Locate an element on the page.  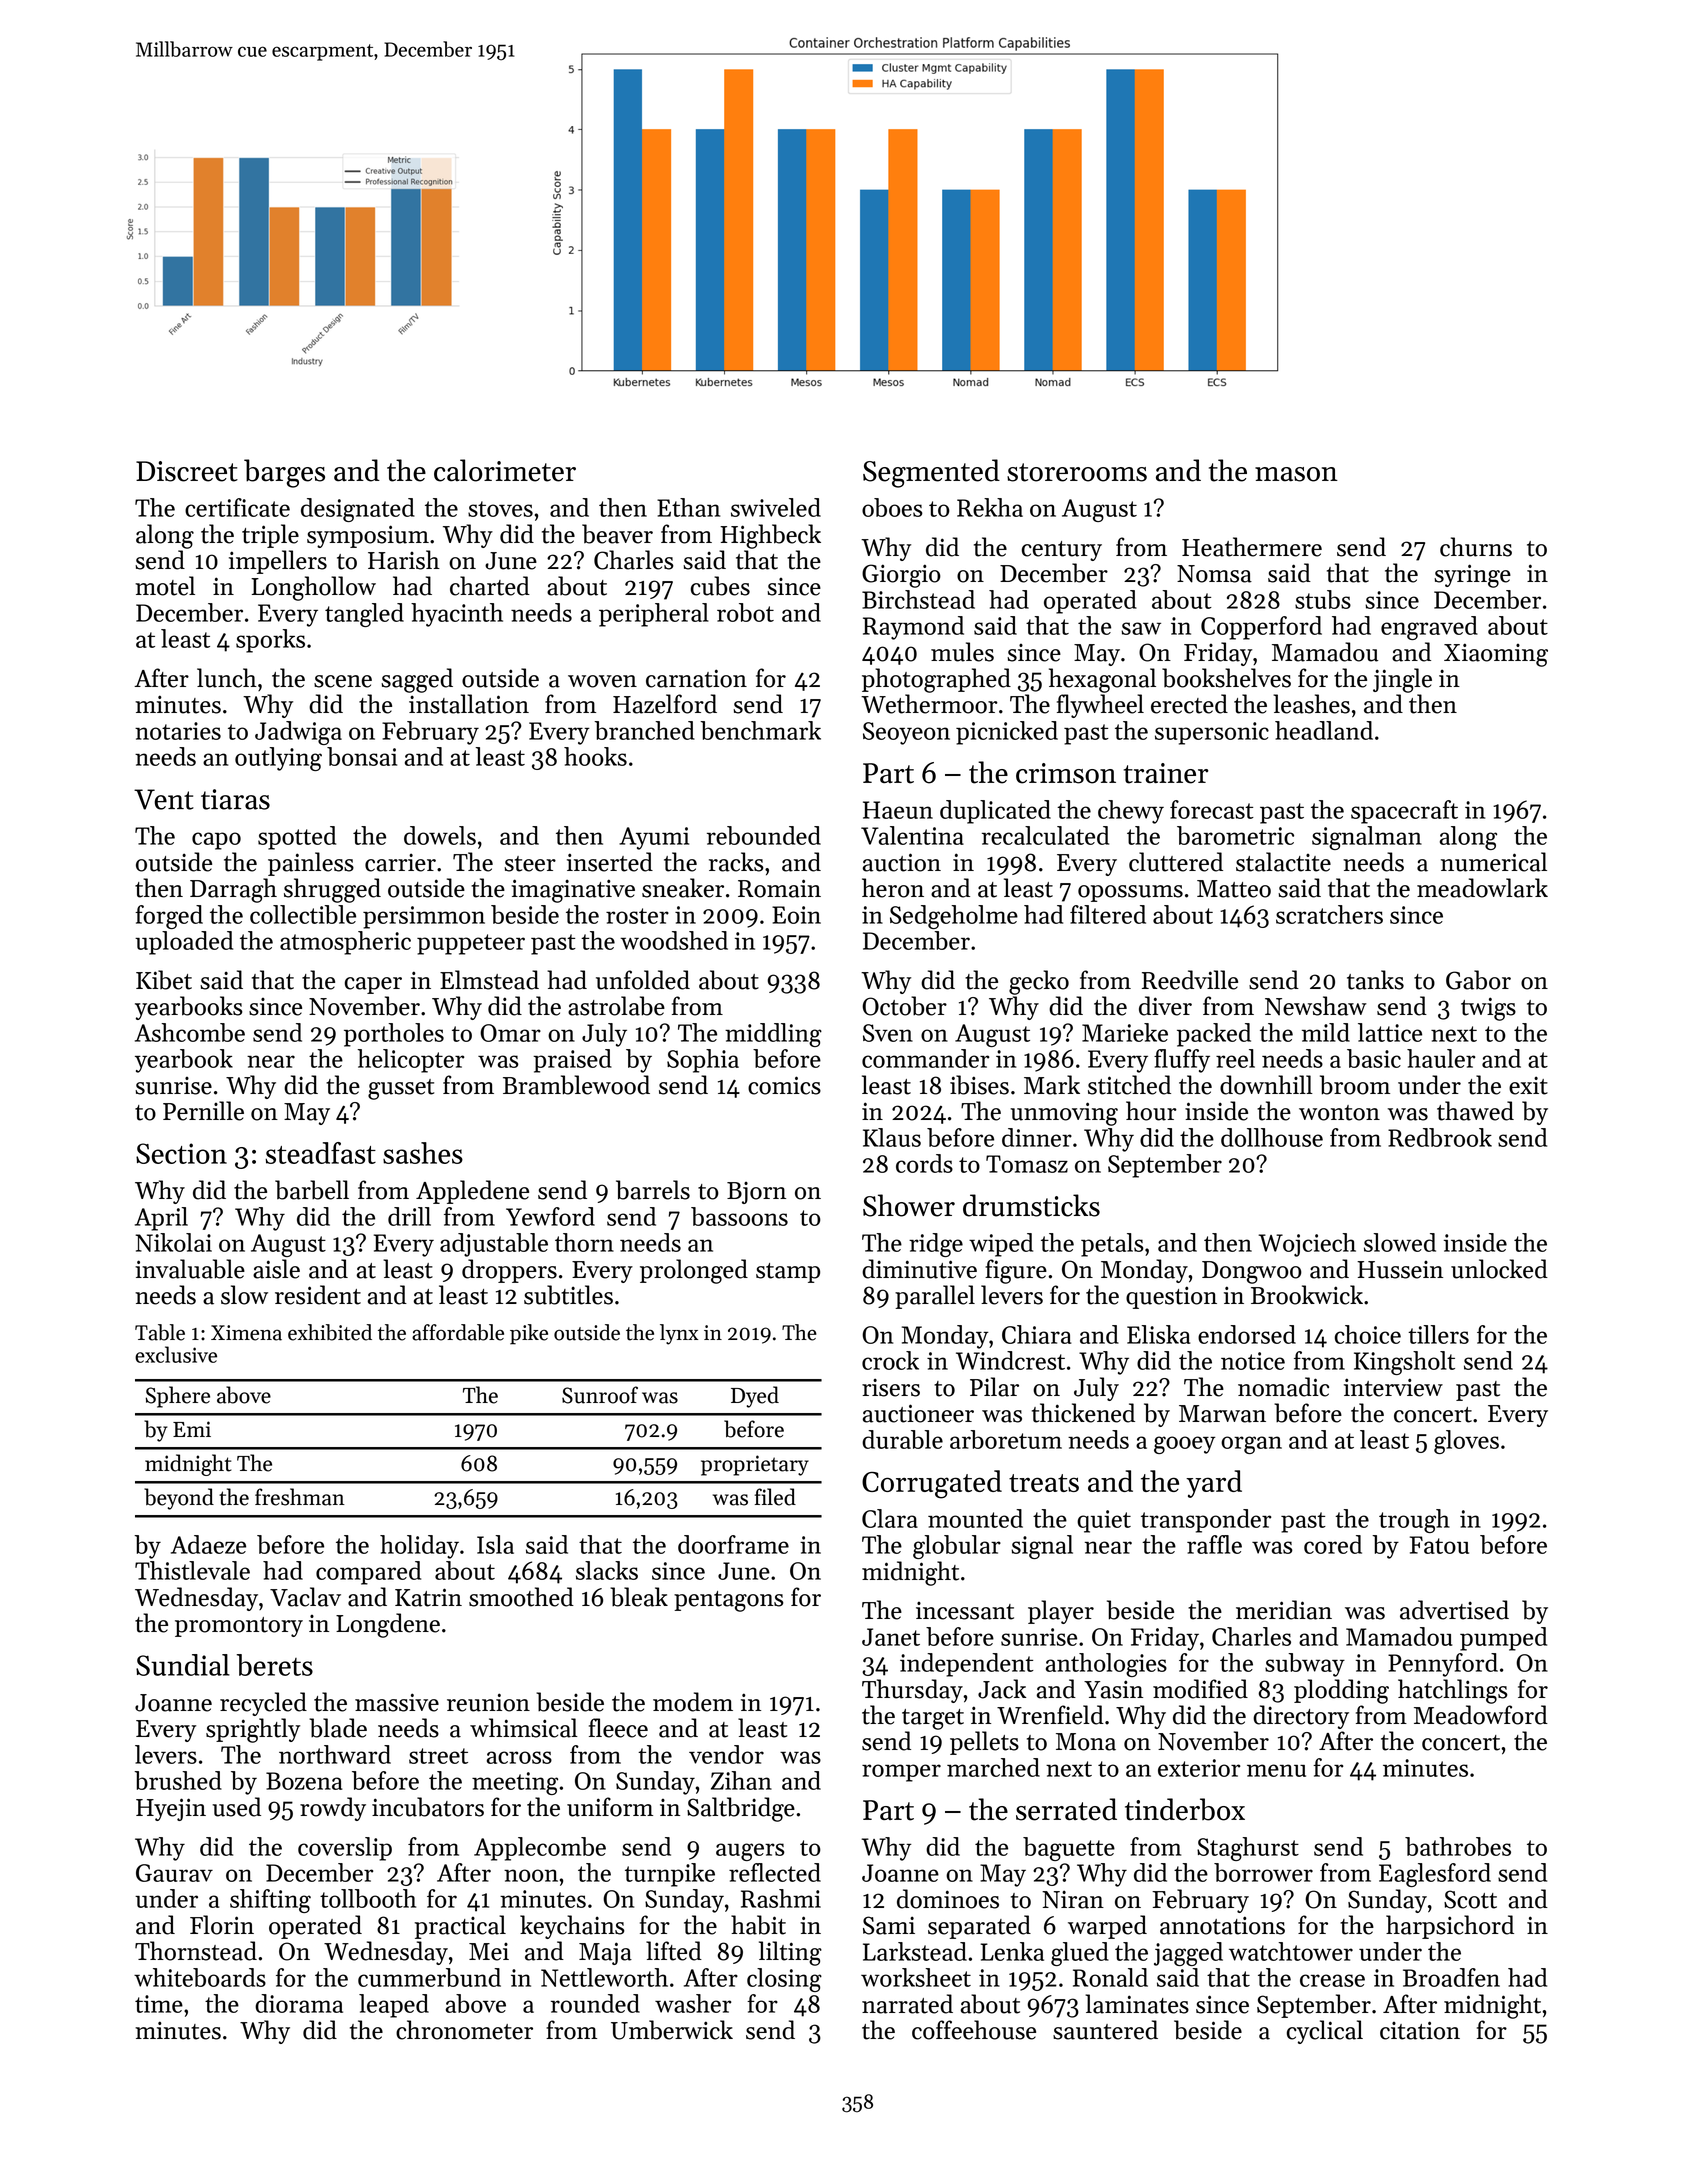
mason is located at coordinates (1296, 474).
